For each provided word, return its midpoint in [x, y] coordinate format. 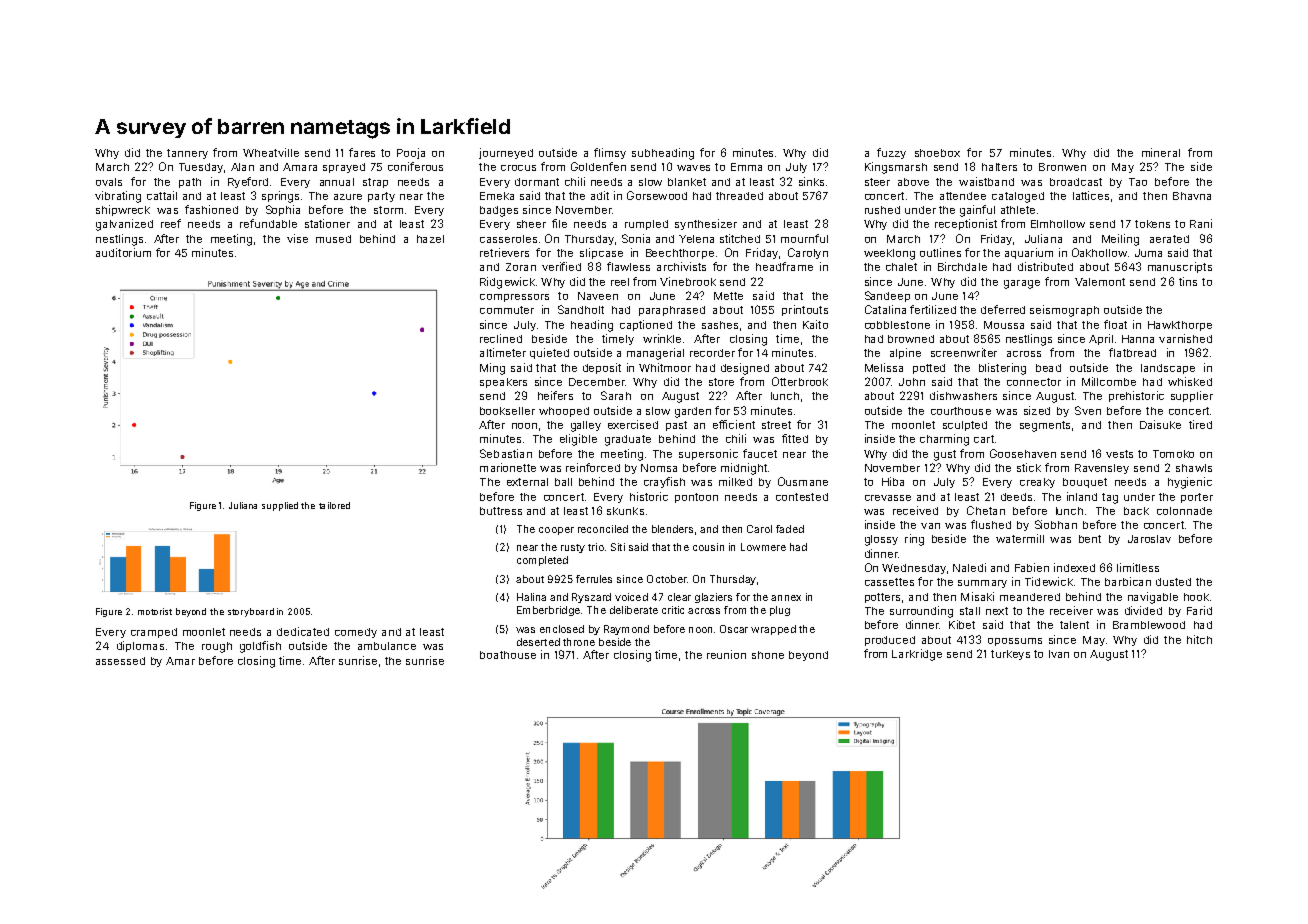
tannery [187, 154]
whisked [1190, 381]
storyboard [251, 612]
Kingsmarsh [896, 168]
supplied [280, 506]
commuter [507, 310]
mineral [1161, 152]
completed [542, 561]
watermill [1020, 538]
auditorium [123, 252]
